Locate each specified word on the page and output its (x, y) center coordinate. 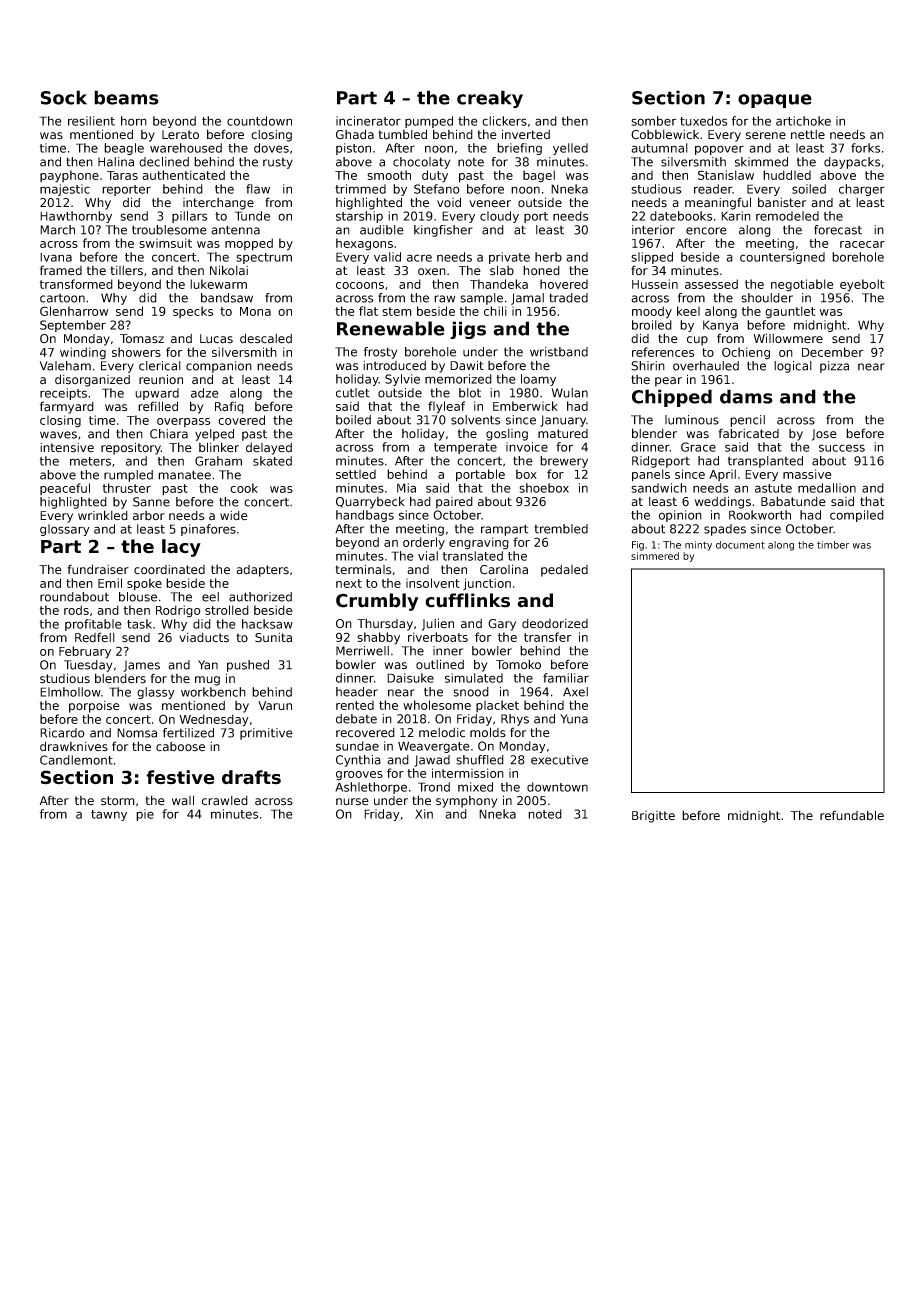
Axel (575, 692)
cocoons (360, 285)
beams (126, 97)
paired (454, 503)
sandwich (659, 488)
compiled (857, 516)
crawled (225, 801)
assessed (711, 284)
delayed (269, 449)
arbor (149, 516)
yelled (570, 149)
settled (356, 474)
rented (355, 705)
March (57, 230)
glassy (156, 693)
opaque (775, 101)
